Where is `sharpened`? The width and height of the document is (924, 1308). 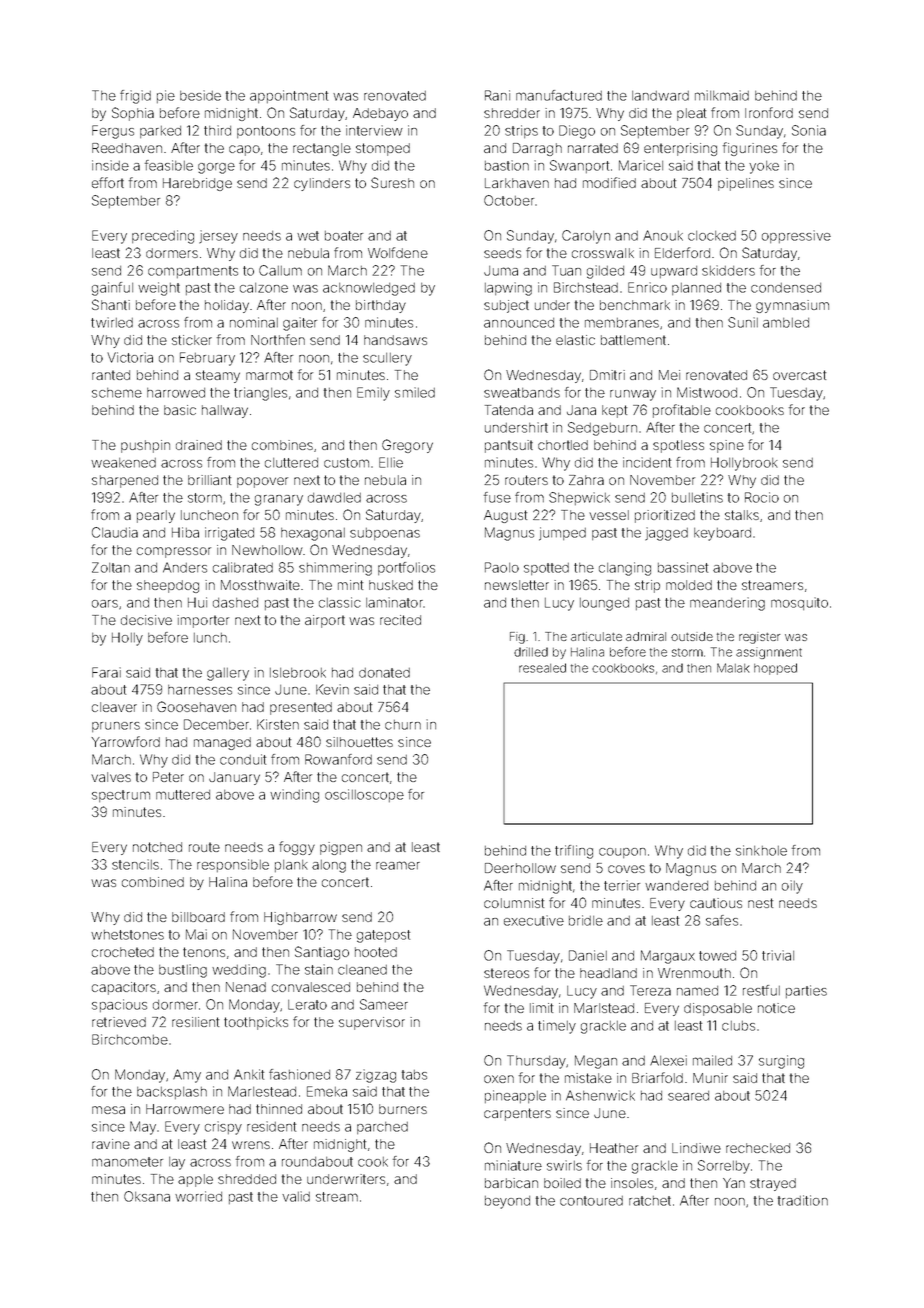
sharpened is located at coordinates (125, 481).
